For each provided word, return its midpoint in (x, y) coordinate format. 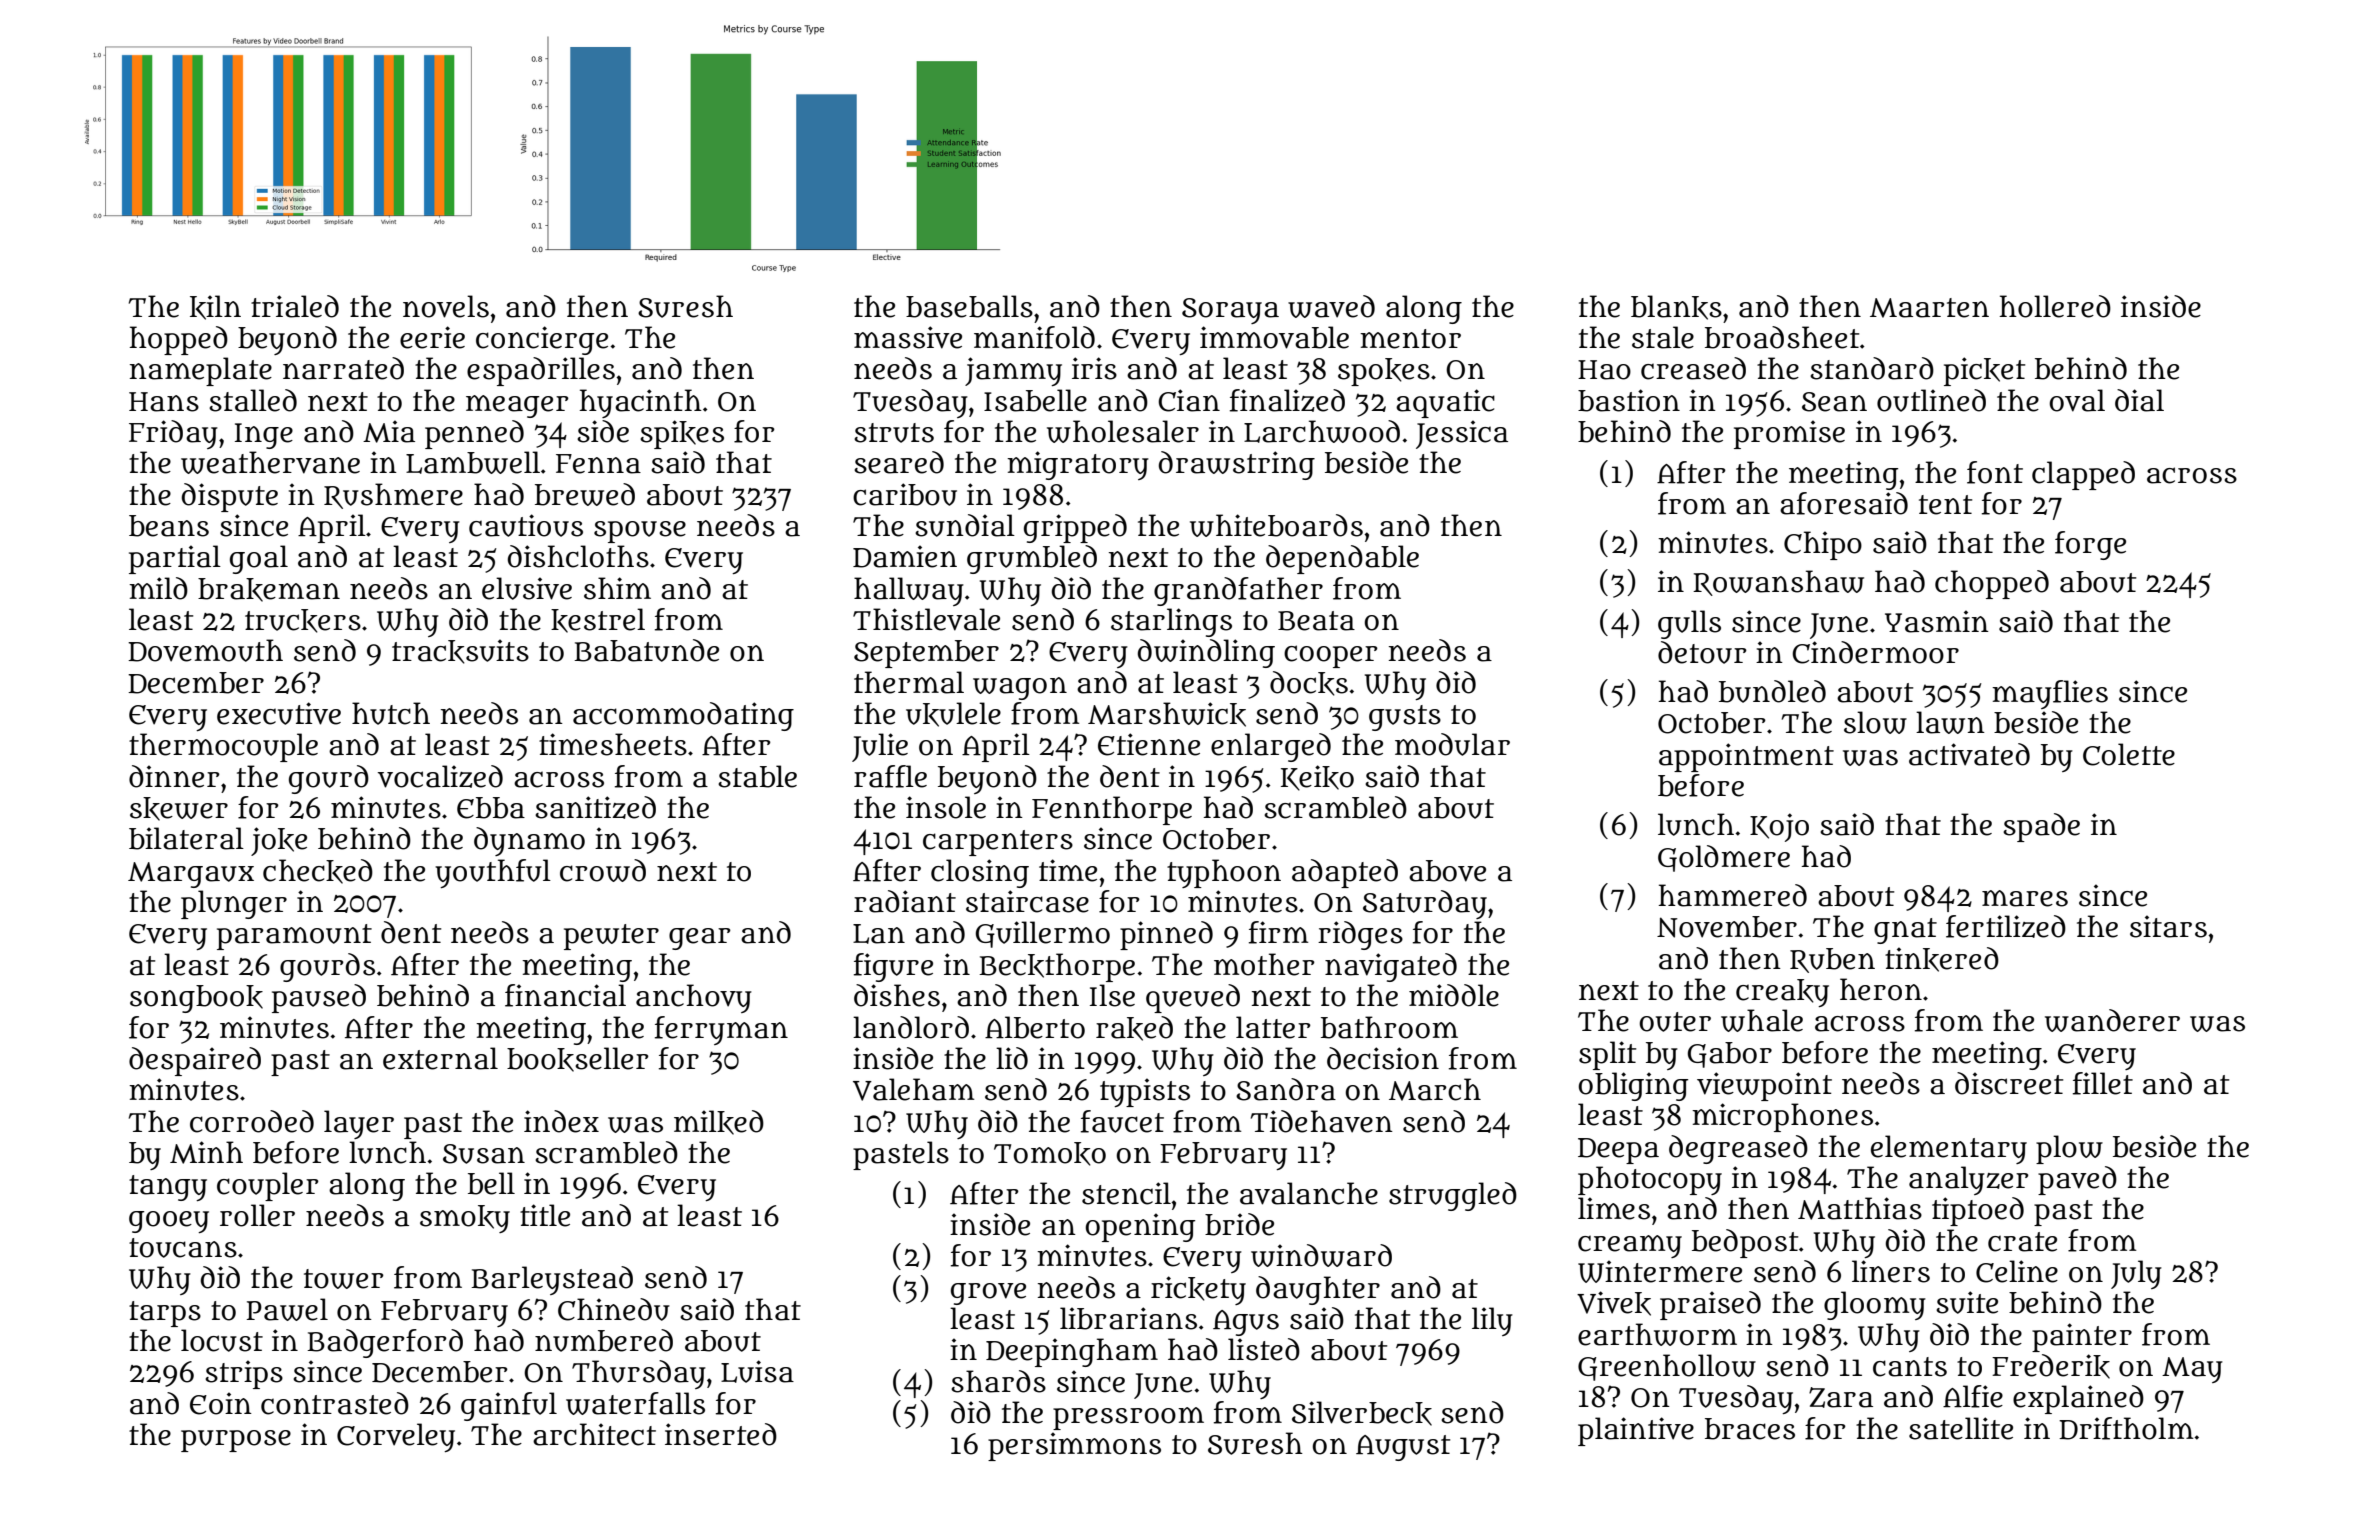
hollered (2055, 306)
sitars (2168, 926)
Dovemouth (205, 650)
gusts (1405, 718)
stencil (1126, 1193)
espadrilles (541, 371)
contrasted (335, 1403)
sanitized (595, 807)
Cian (1189, 400)
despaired (195, 1061)
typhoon (1224, 873)
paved (2077, 1180)
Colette (2129, 754)
